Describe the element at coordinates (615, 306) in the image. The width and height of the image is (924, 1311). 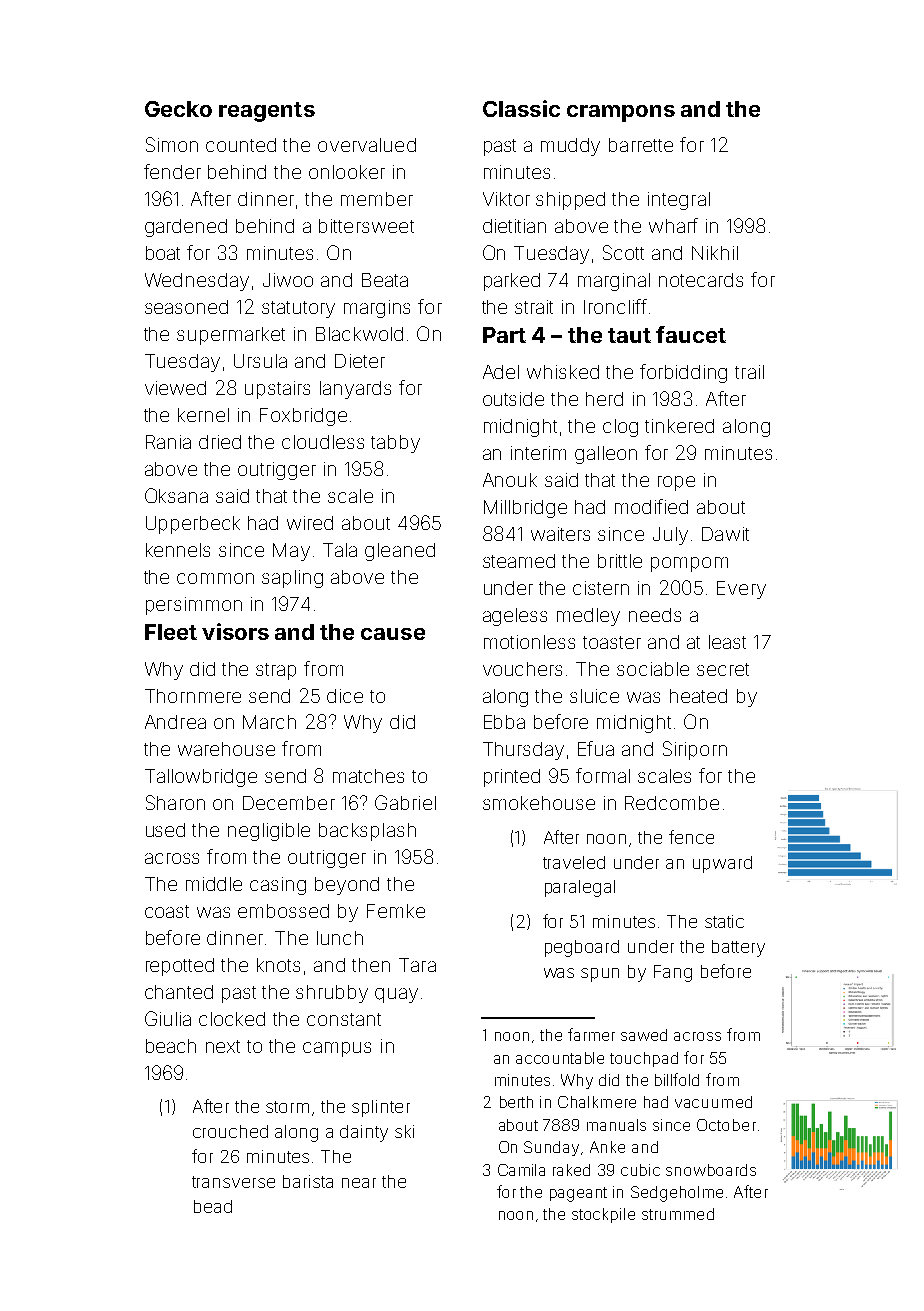
I see `Ironcliff` at that location.
